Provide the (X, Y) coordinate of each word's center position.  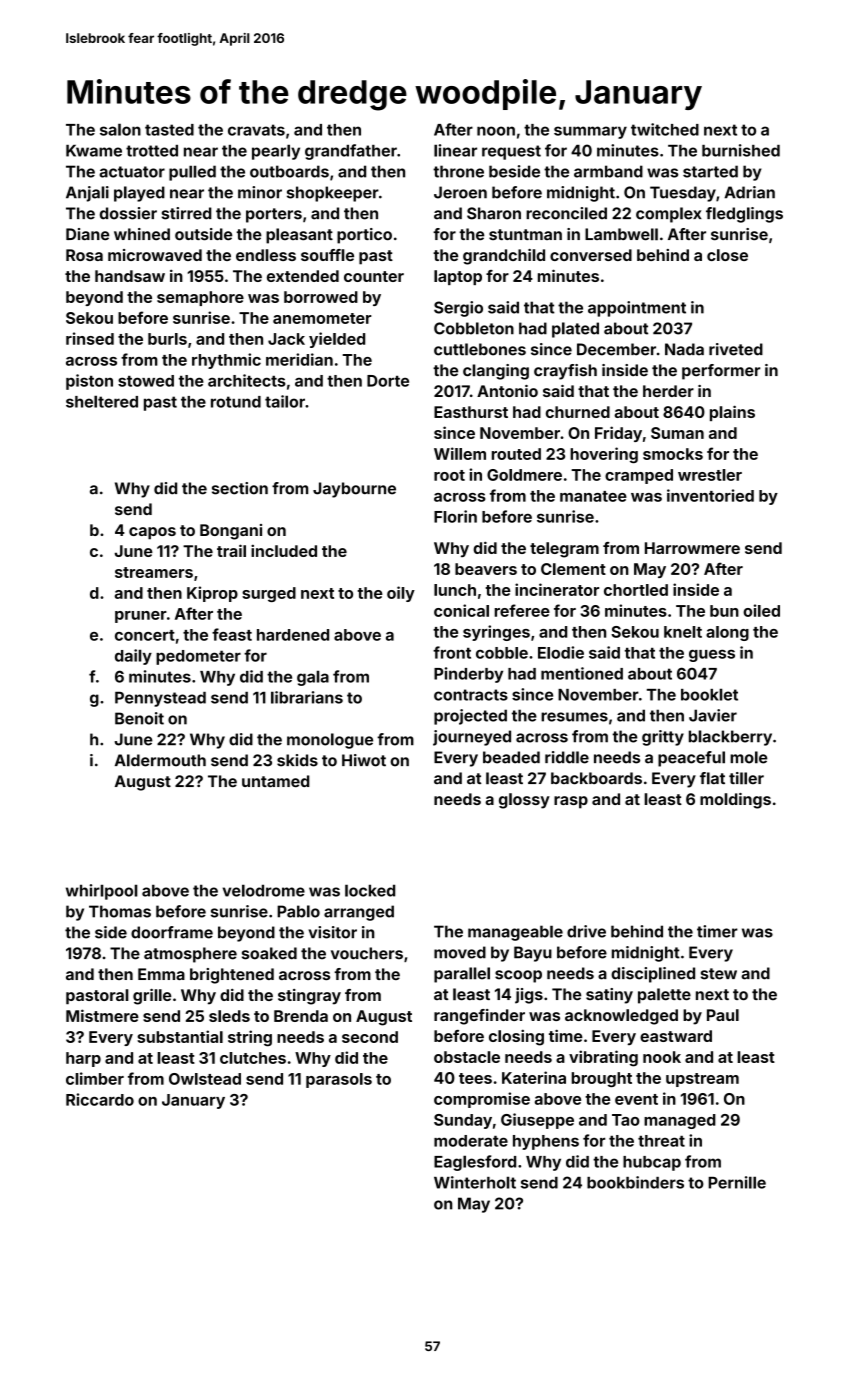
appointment (637, 309)
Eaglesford (475, 1163)
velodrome (264, 890)
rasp (571, 802)
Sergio (458, 309)
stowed (146, 381)
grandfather (351, 152)
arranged (359, 913)
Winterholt (475, 1182)
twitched (665, 129)
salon (120, 129)
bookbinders (635, 1182)
